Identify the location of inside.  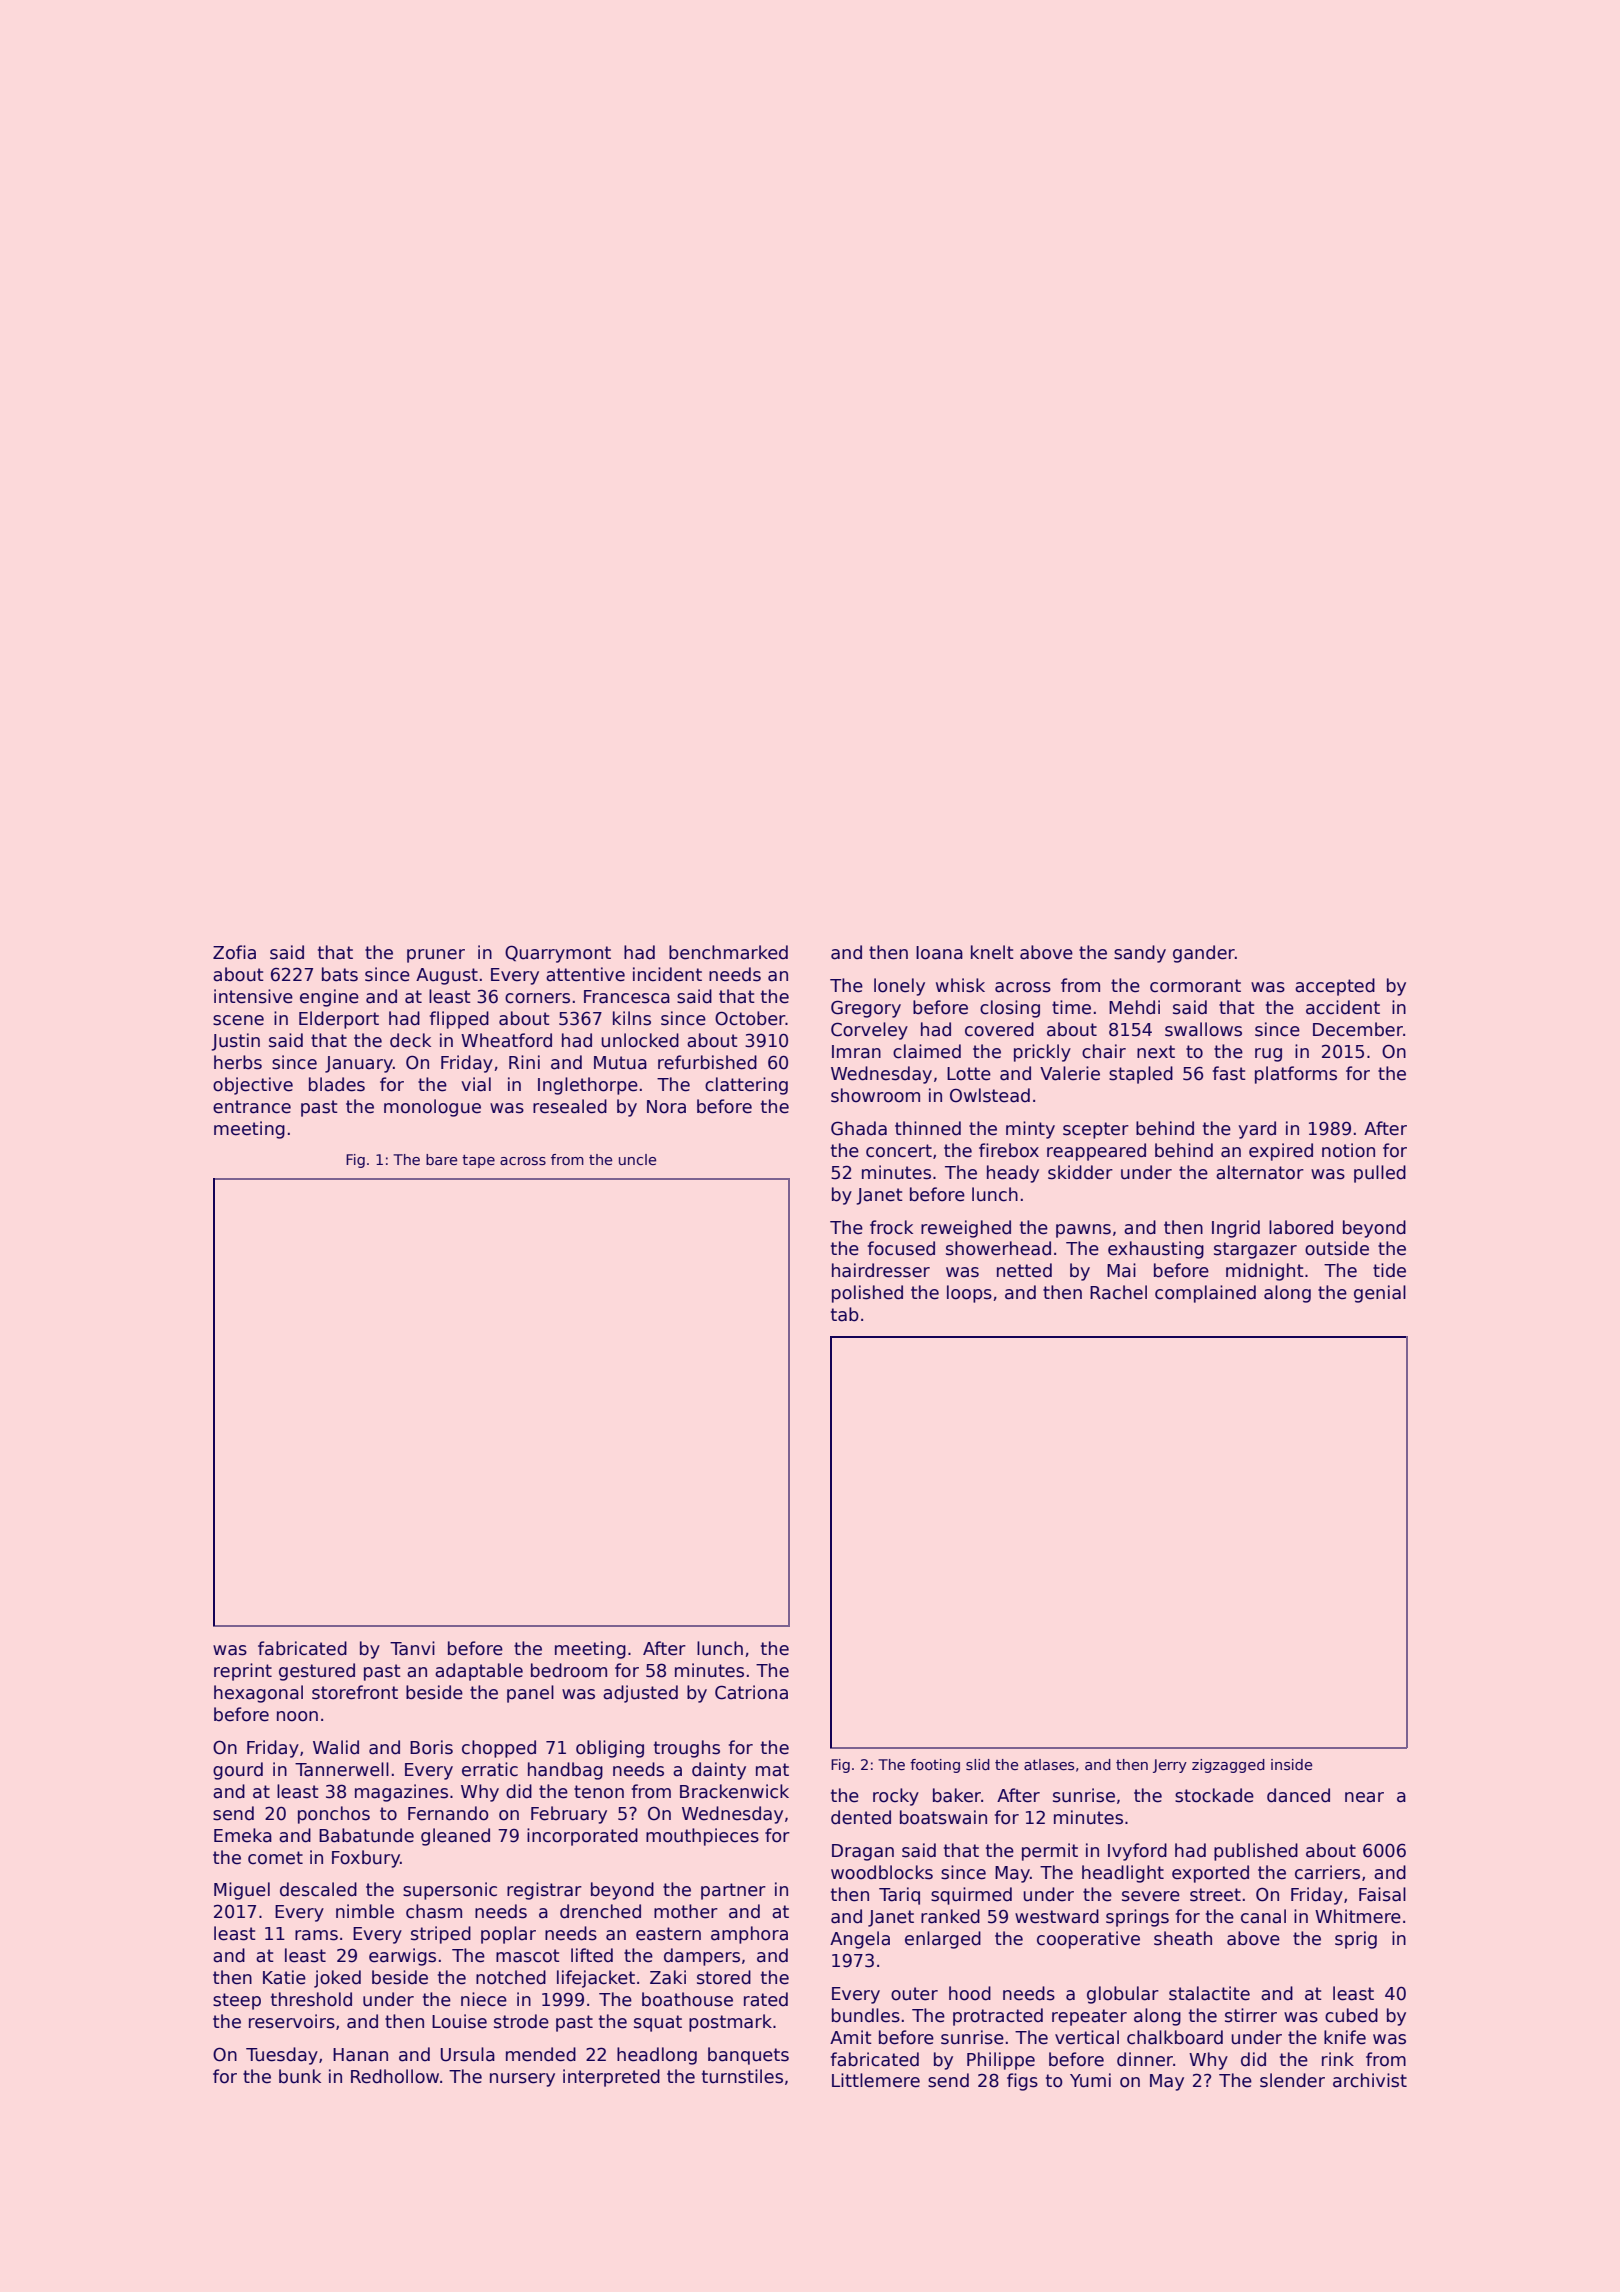
(1291, 1764).
